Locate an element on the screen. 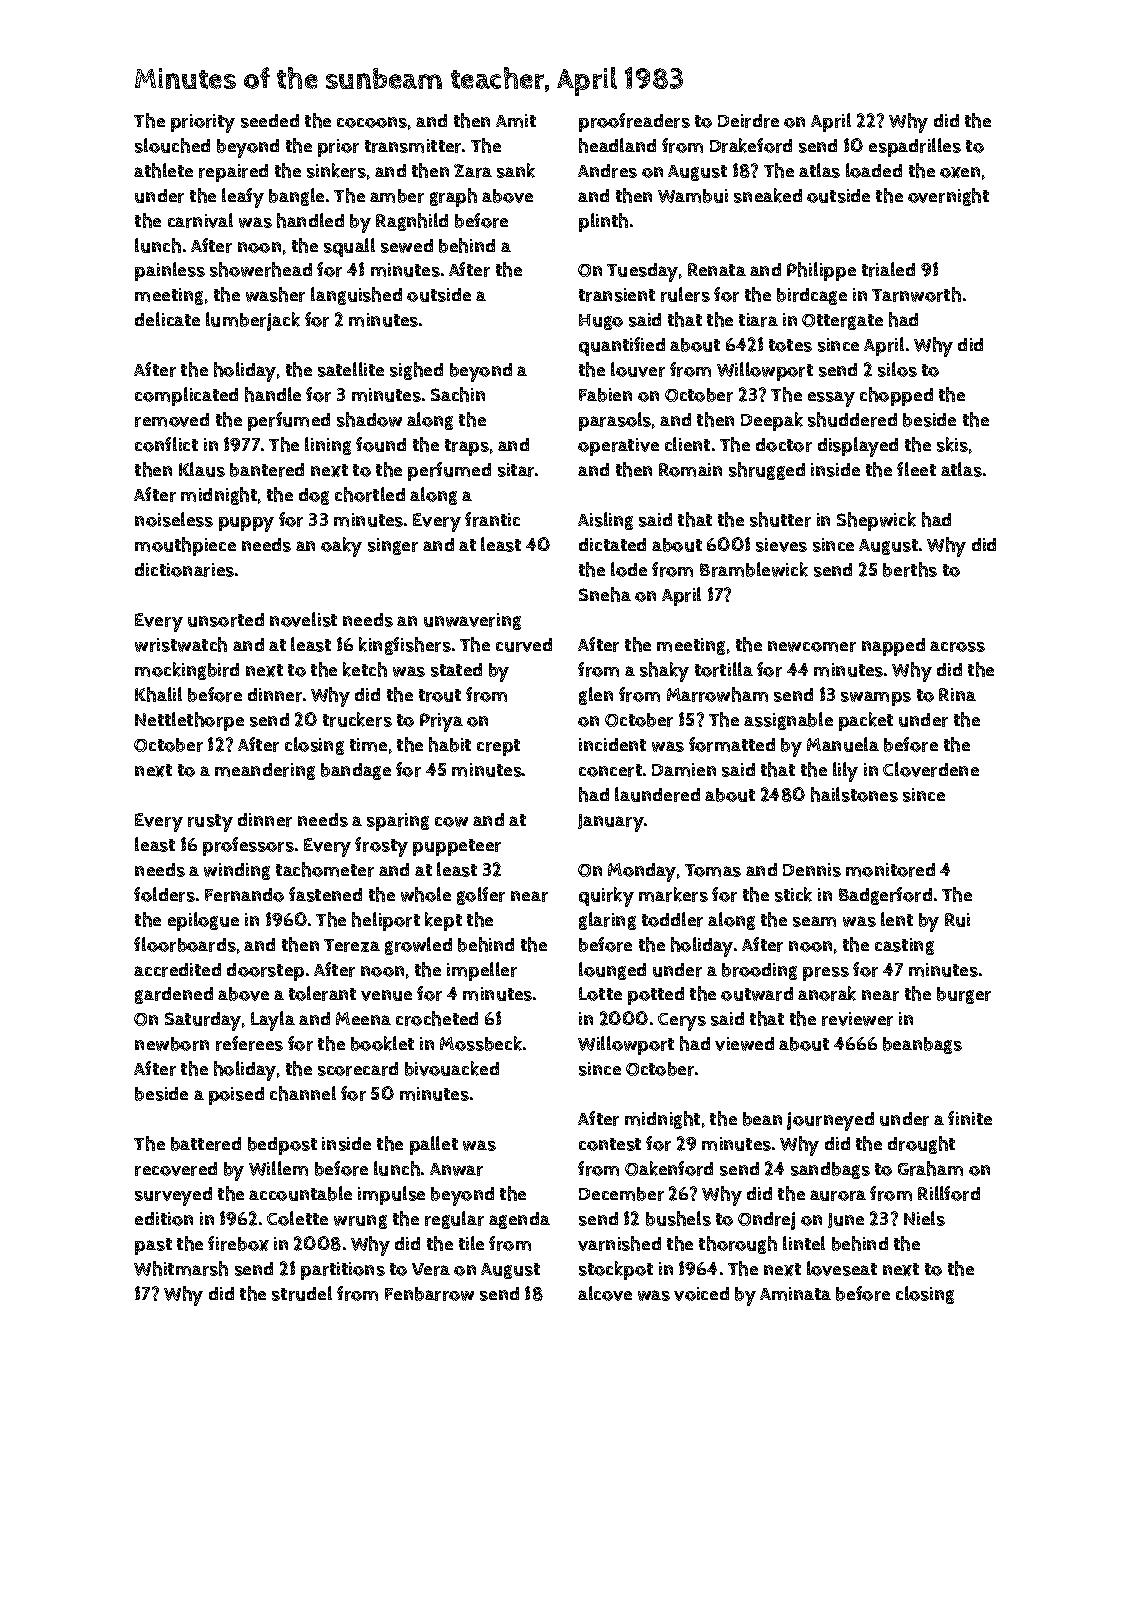 The height and width of the screenshot is (1602, 1133). Hugo is located at coordinates (601, 322).
